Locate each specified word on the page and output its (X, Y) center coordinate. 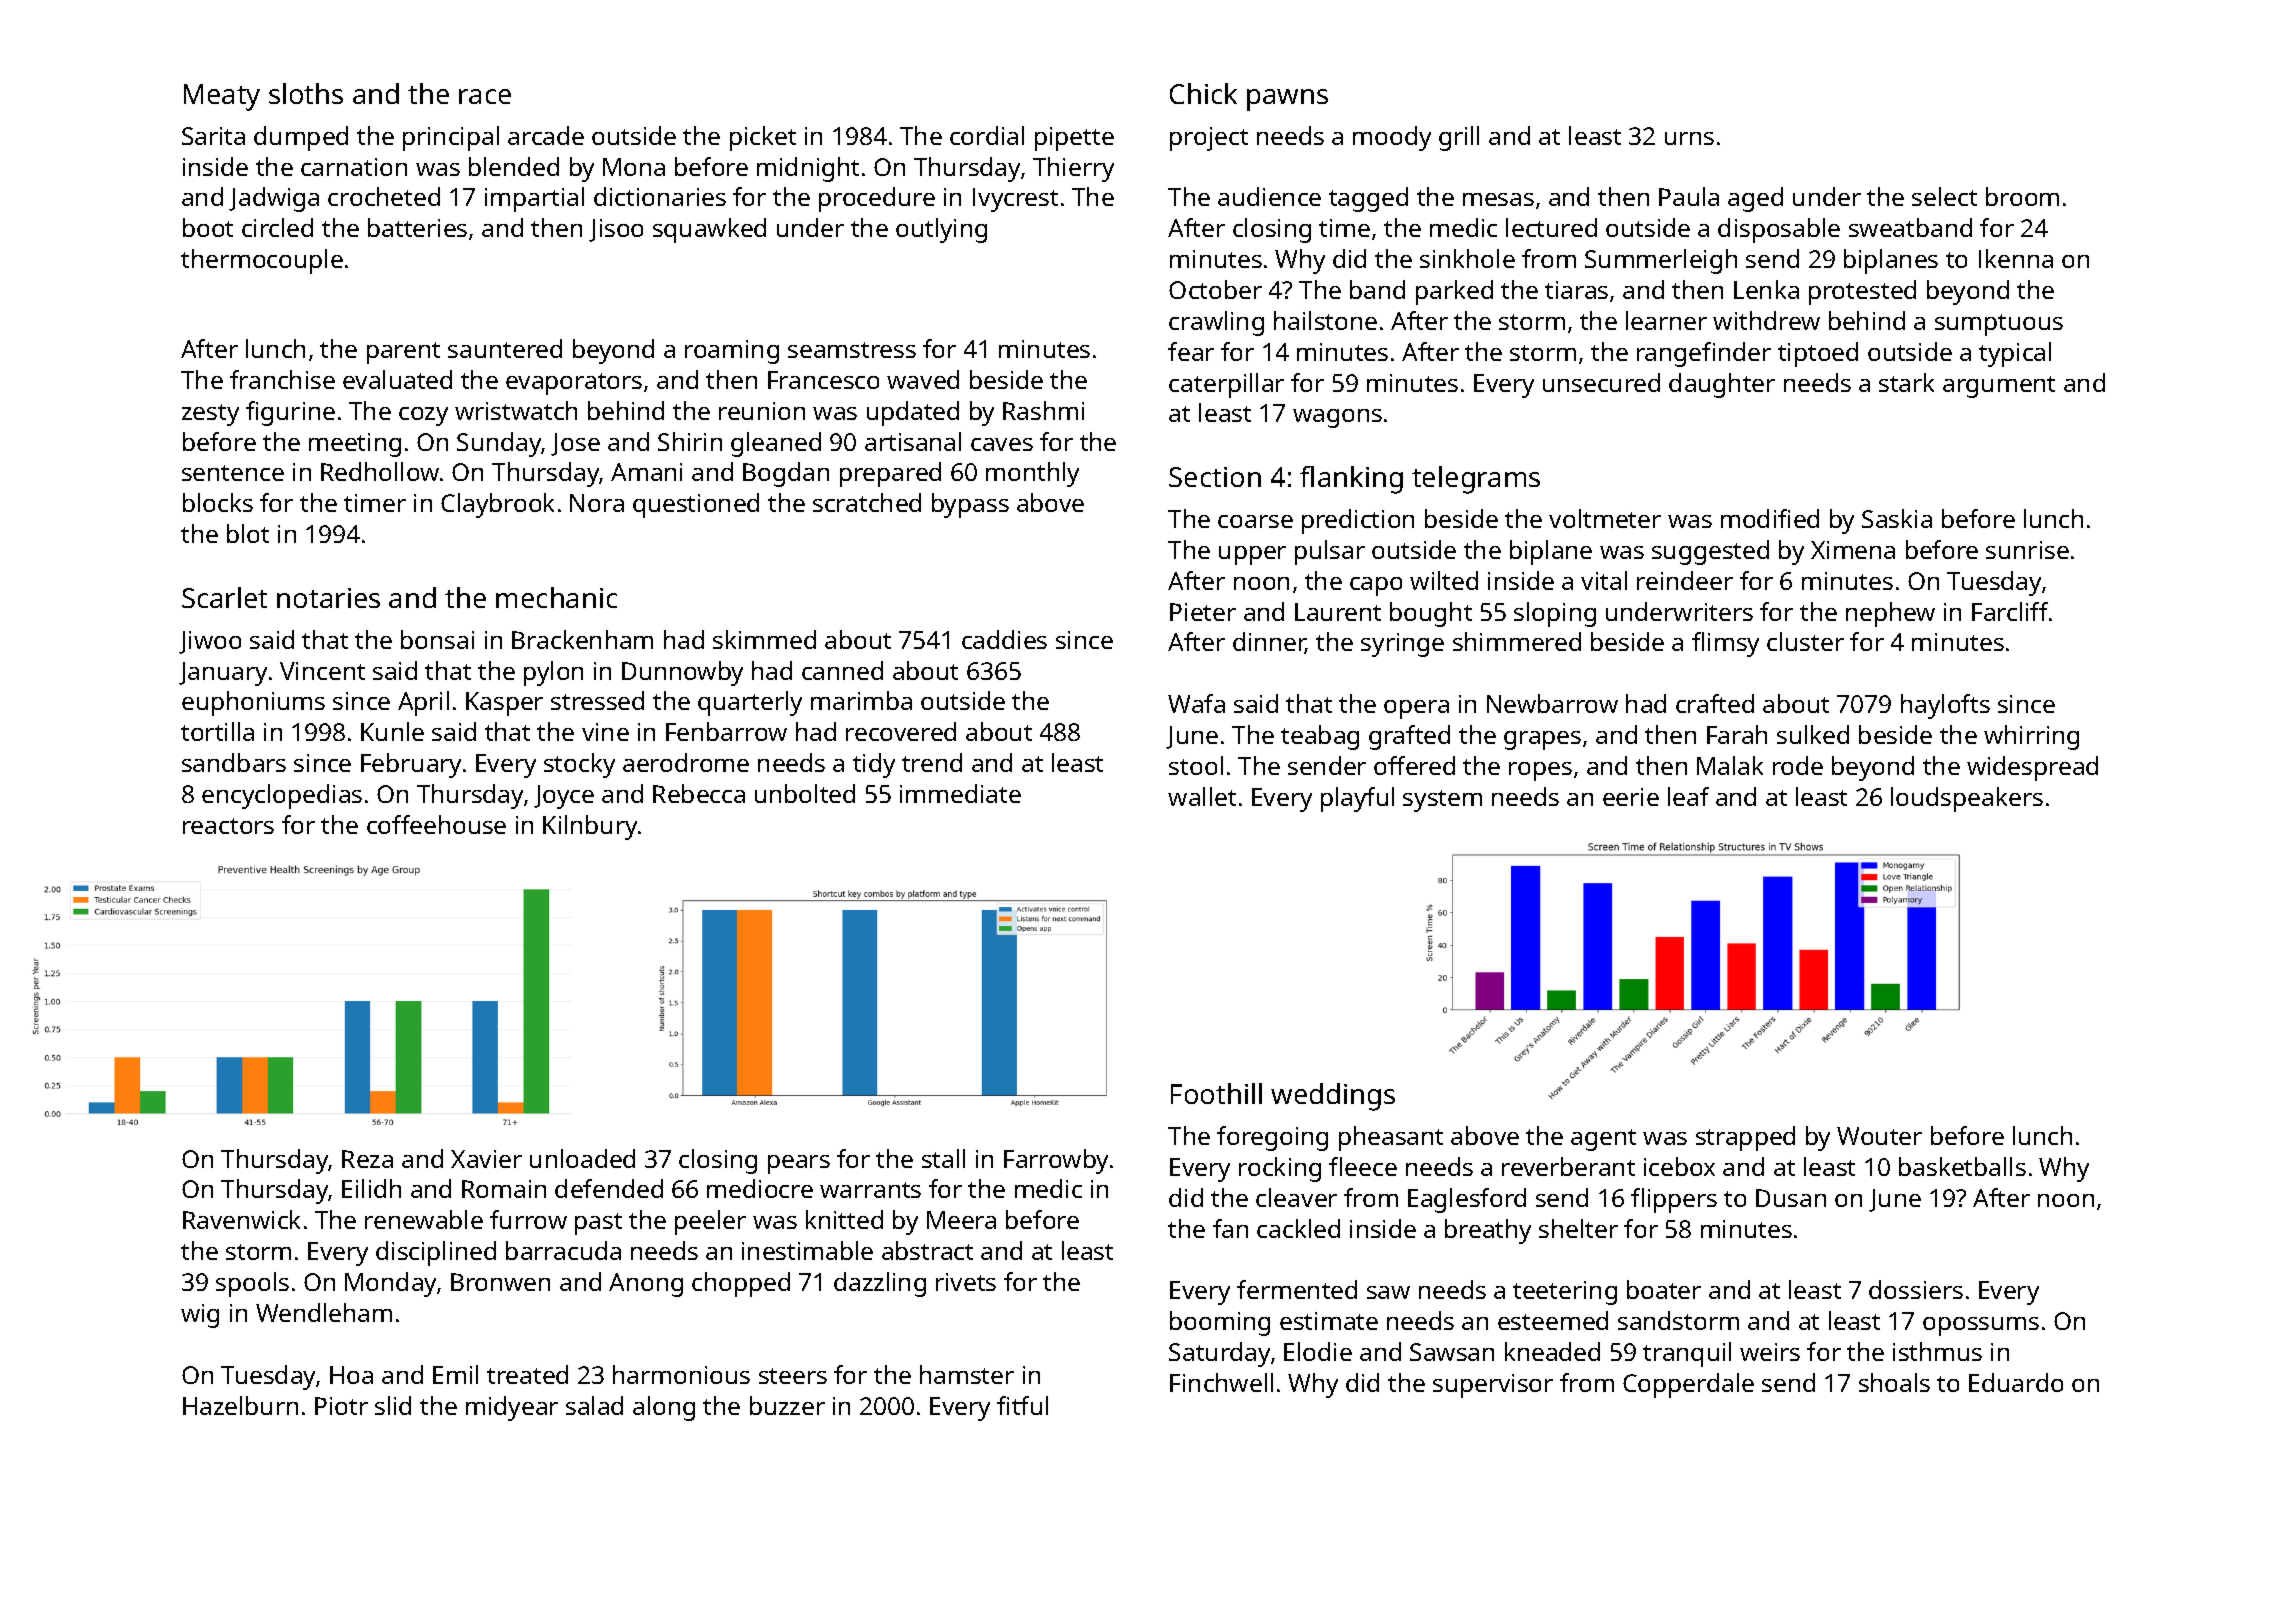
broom (2022, 196)
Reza (367, 1159)
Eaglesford (1467, 1200)
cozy (423, 416)
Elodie (1318, 1351)
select (1944, 196)
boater (1664, 1289)
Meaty (222, 97)
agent (1603, 1140)
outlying (941, 230)
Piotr (341, 1406)
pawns (1287, 100)
